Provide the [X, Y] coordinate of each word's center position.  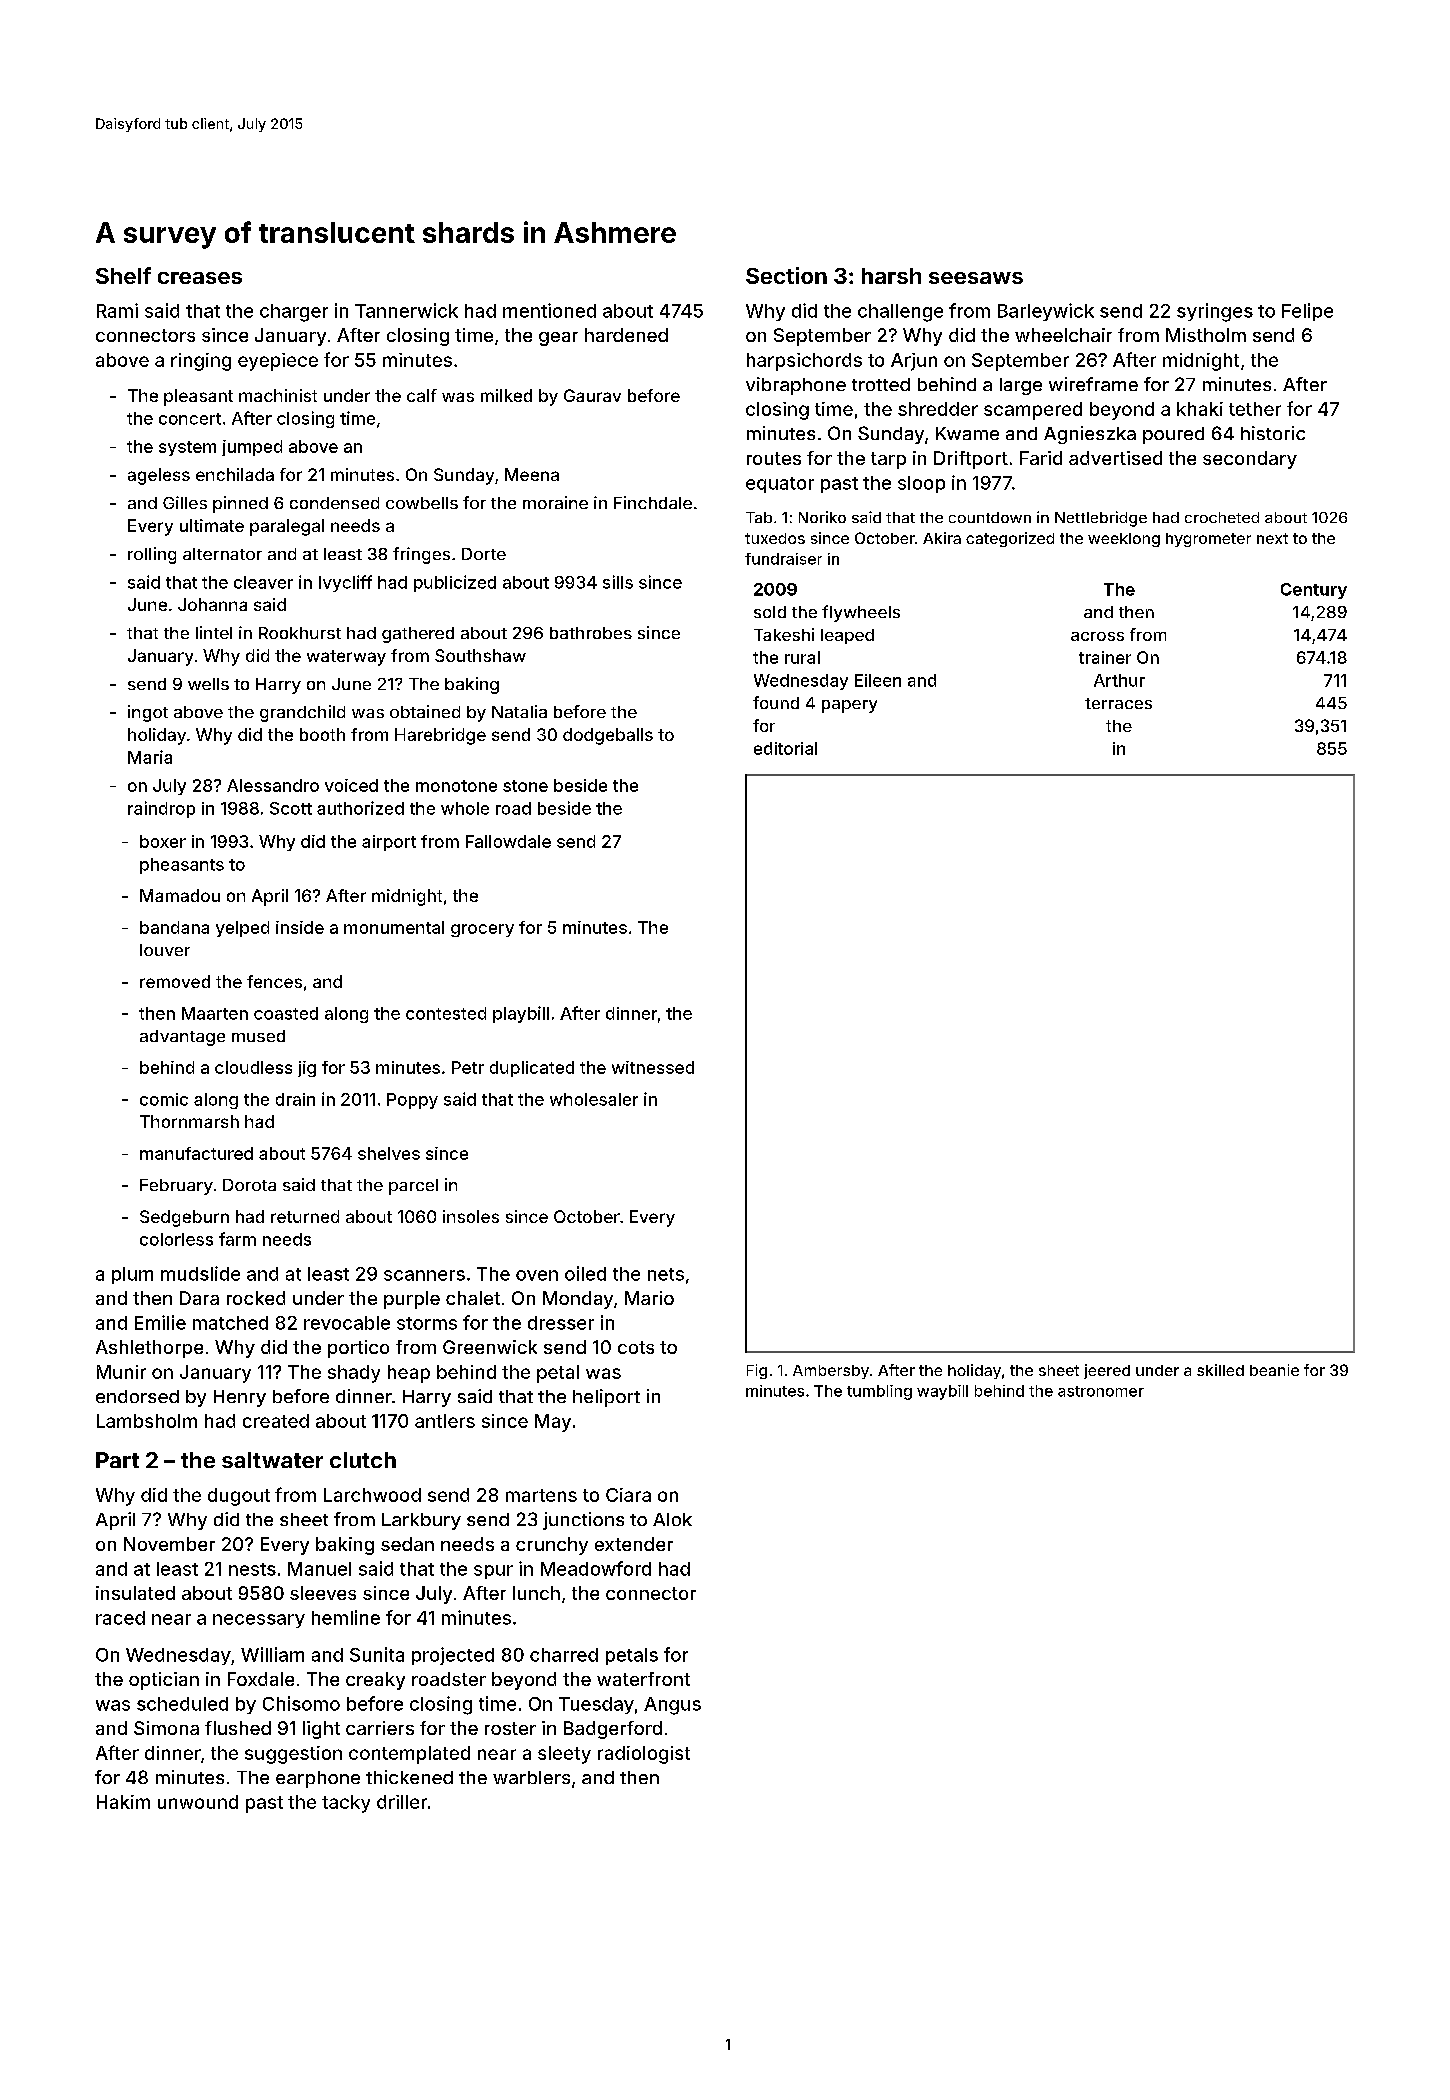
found [776, 702]
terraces [1118, 703]
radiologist [644, 1755]
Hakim [123, 1802]
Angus [672, 1706]
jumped [252, 448]
